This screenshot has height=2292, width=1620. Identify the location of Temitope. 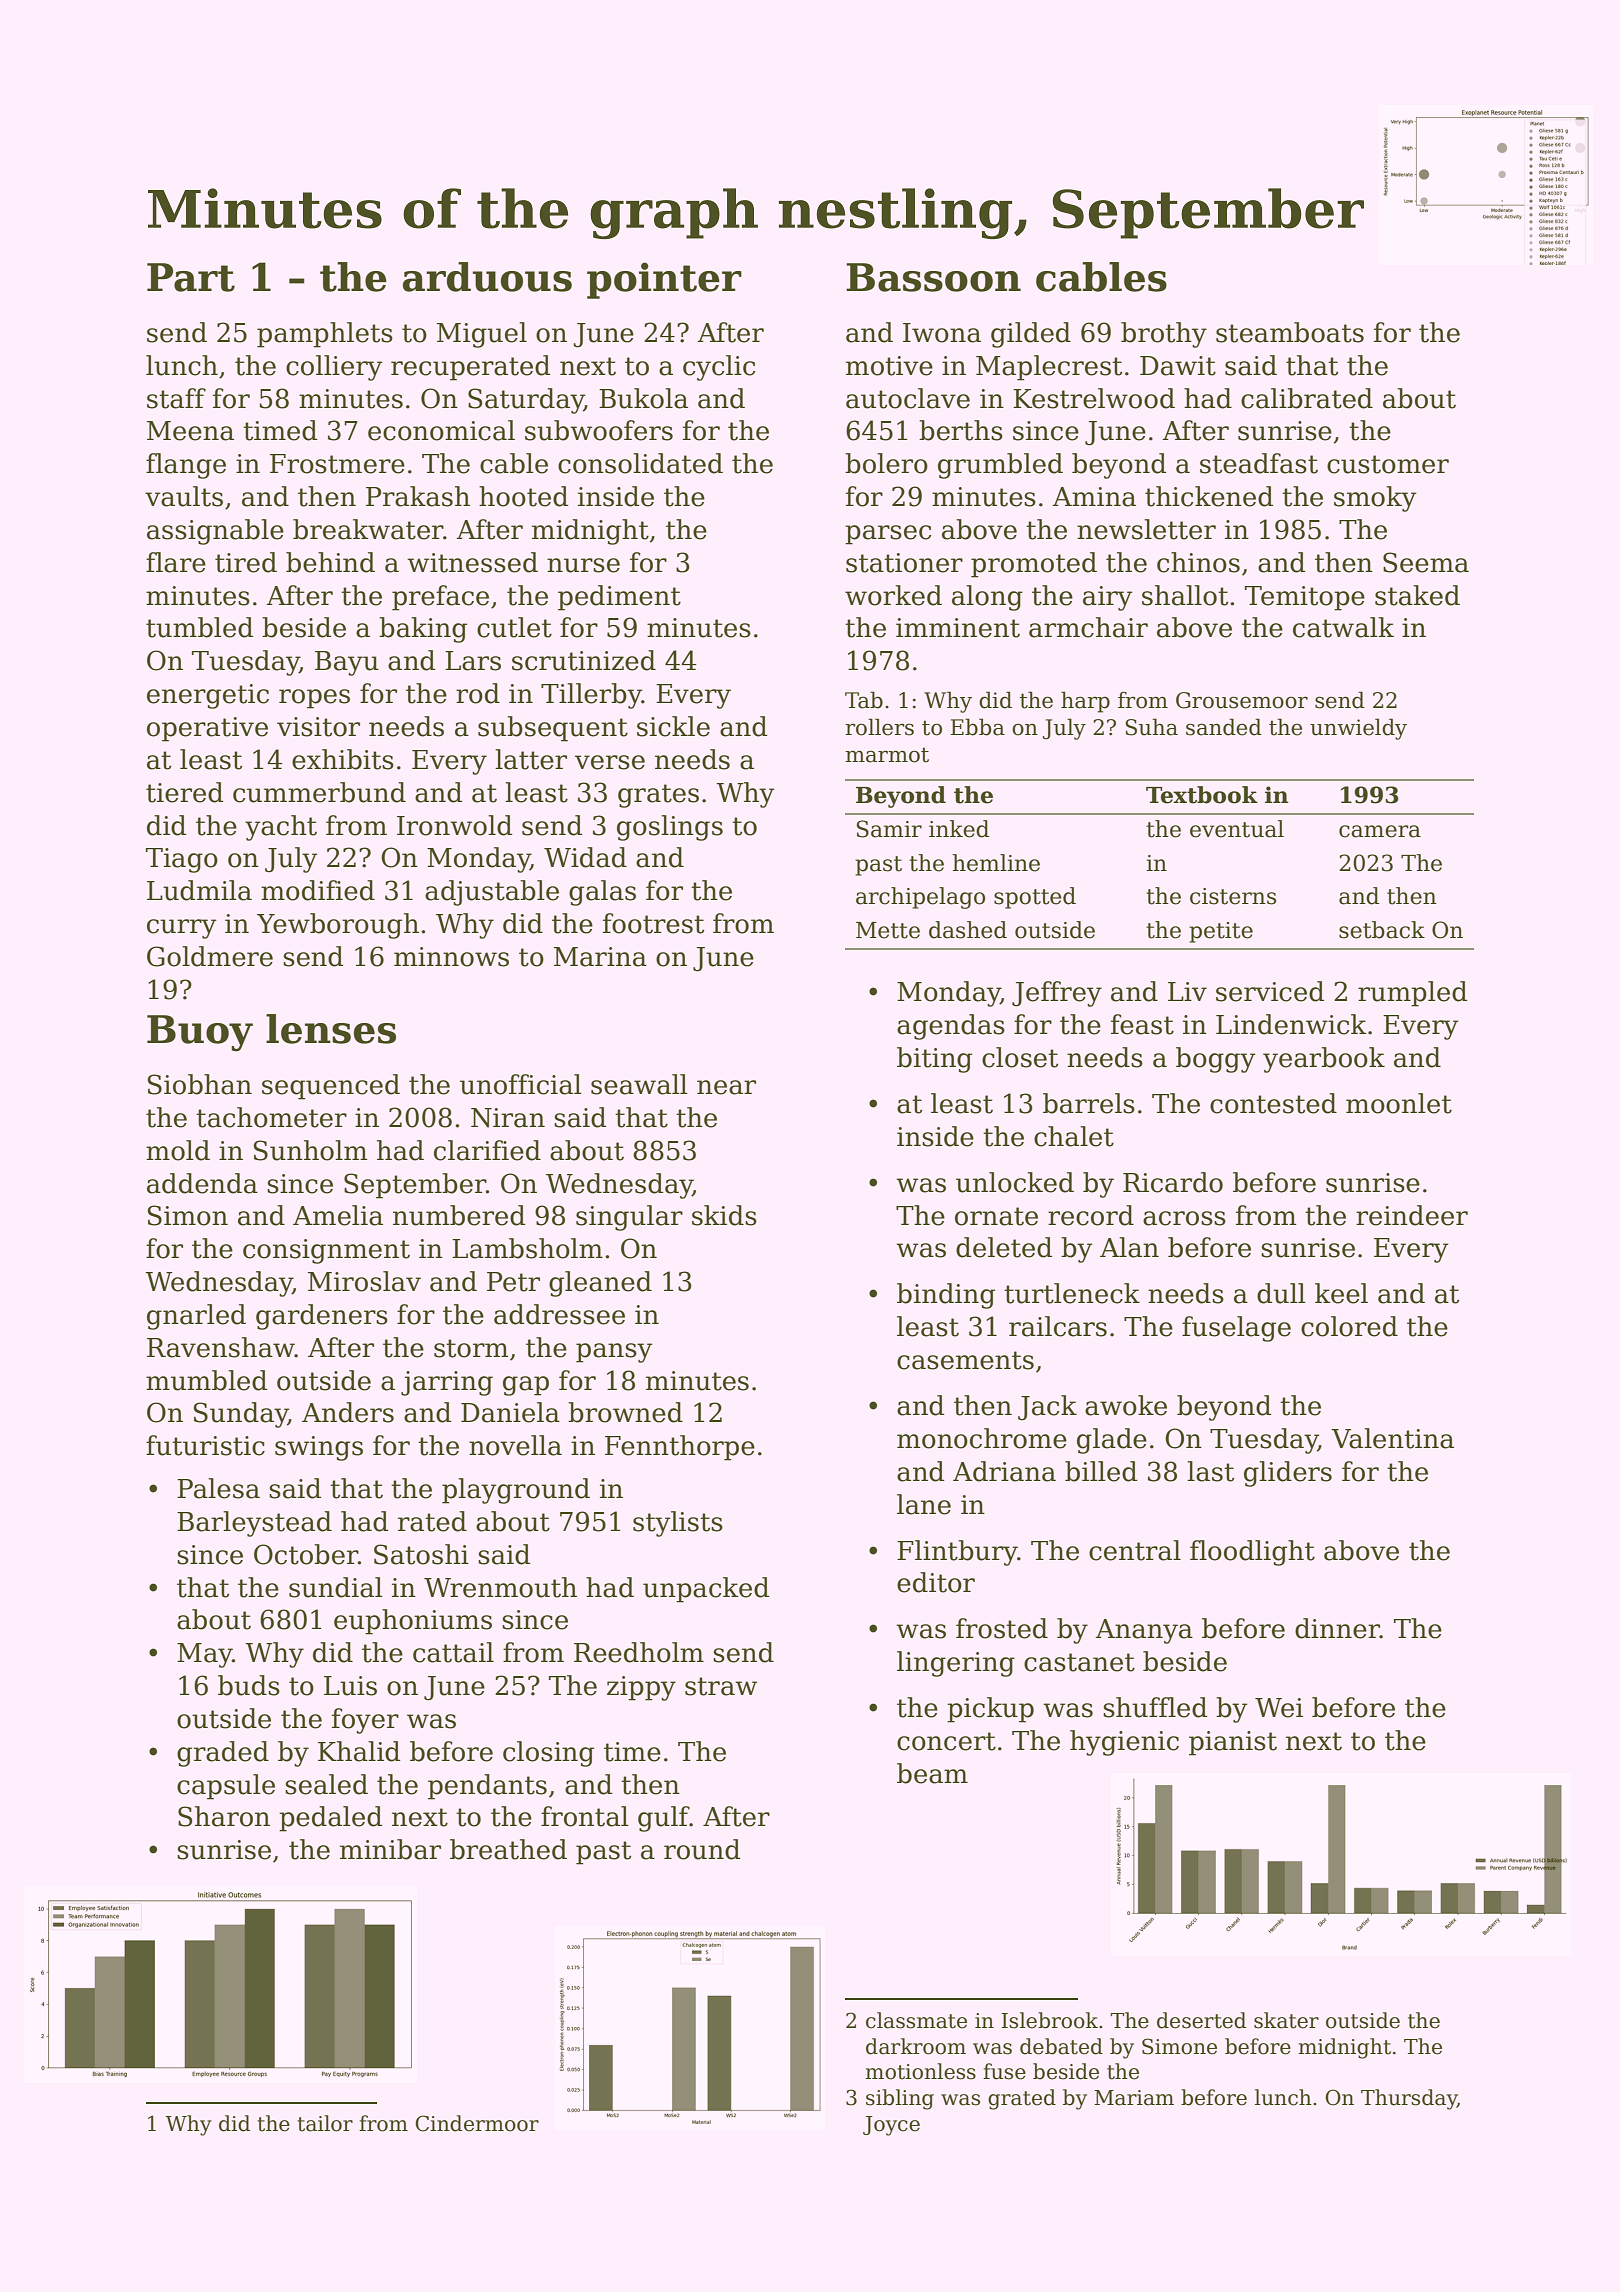
(1305, 598).
